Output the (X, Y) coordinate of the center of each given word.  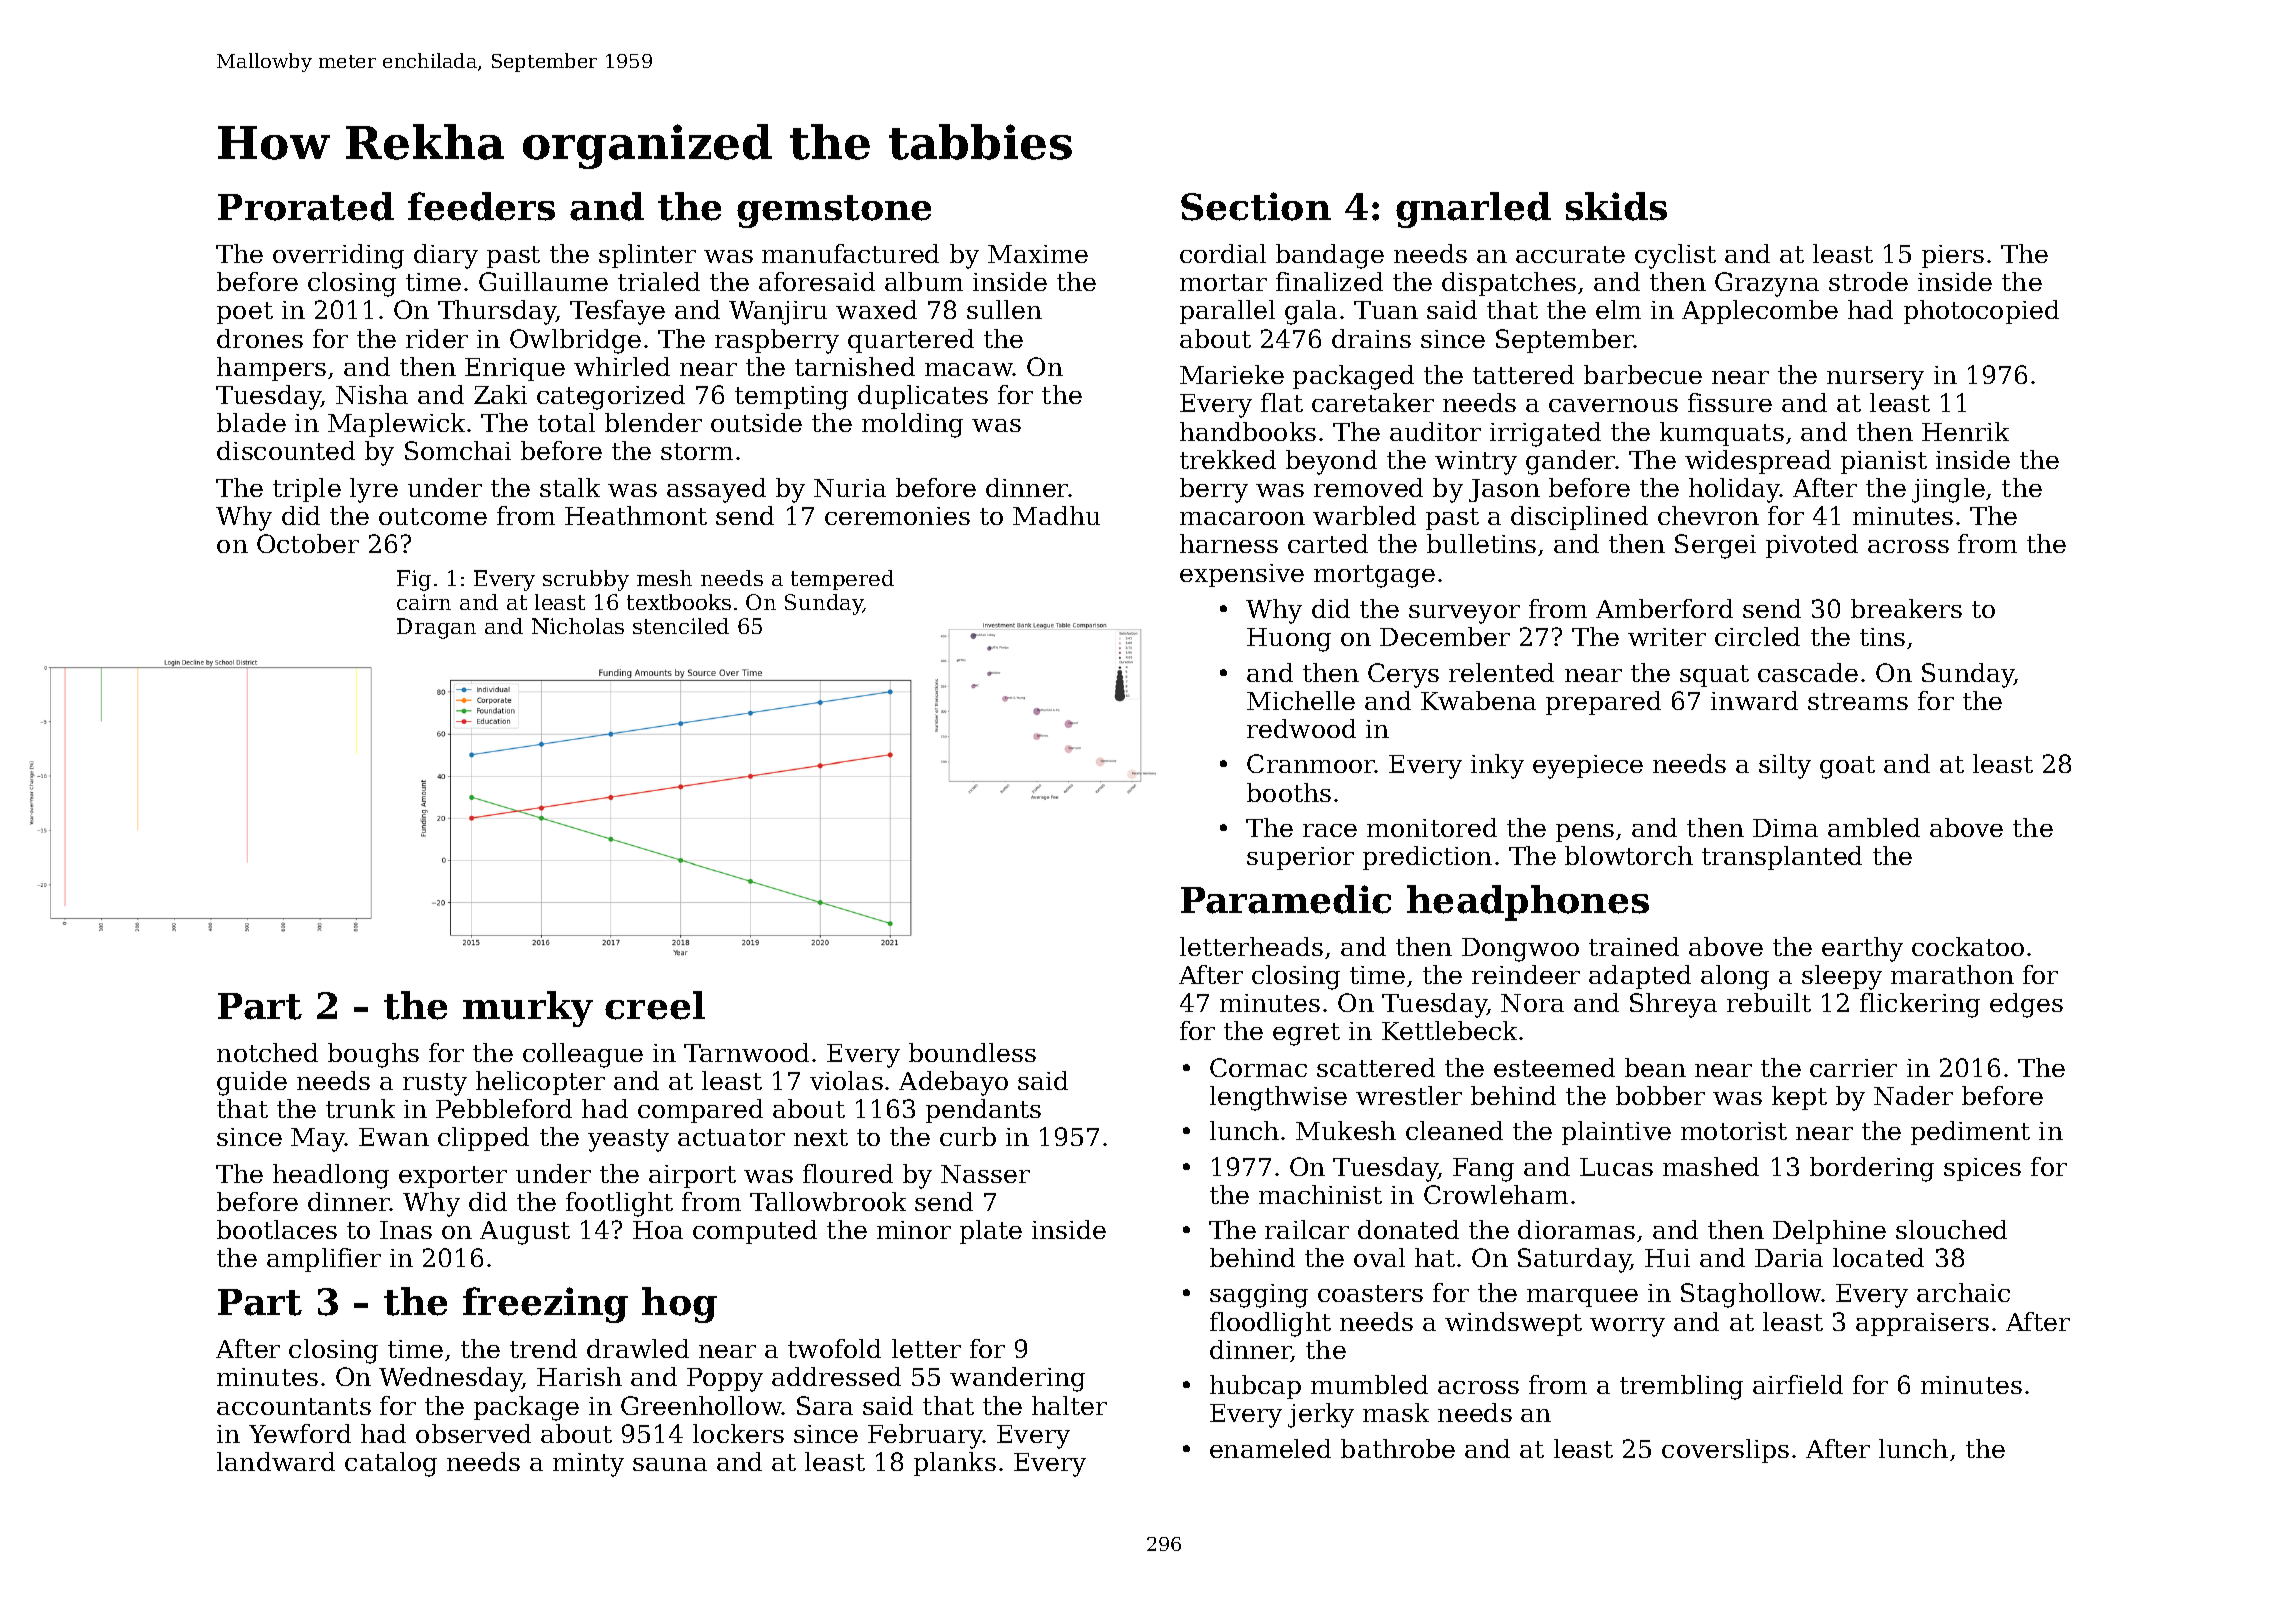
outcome (433, 516)
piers (1953, 256)
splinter (647, 256)
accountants (294, 1406)
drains (1371, 338)
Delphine (1829, 1232)
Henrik (1965, 431)
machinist (1320, 1194)
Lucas (1616, 1167)
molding (912, 425)
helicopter (540, 1083)
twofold (834, 1348)
